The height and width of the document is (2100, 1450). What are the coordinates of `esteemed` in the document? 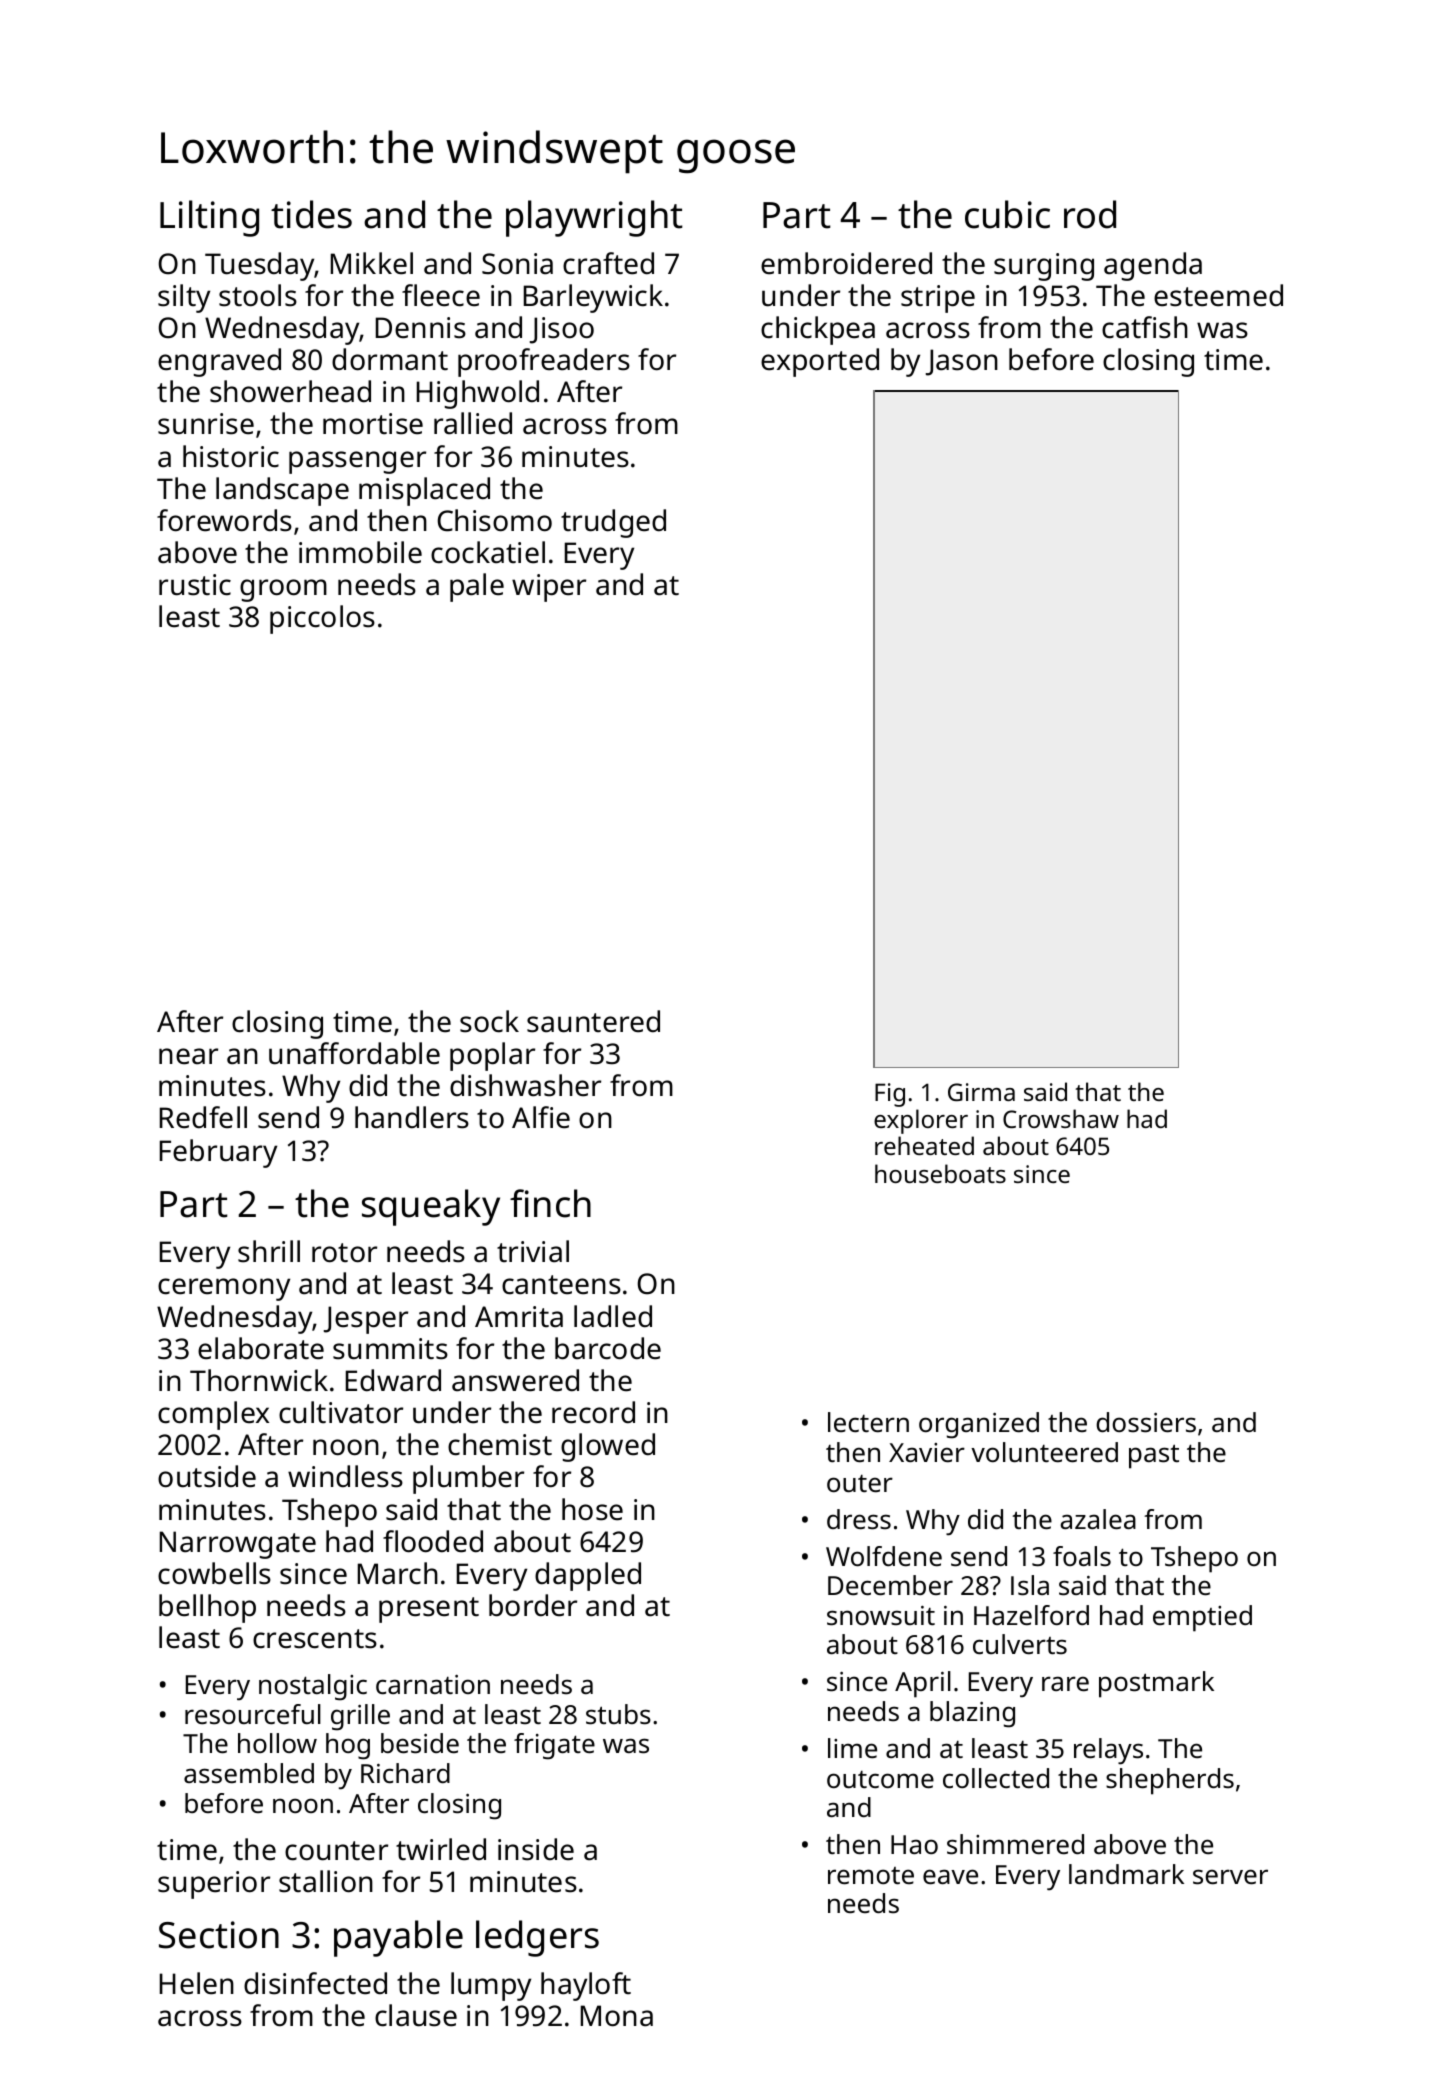 It's located at (1218, 295).
